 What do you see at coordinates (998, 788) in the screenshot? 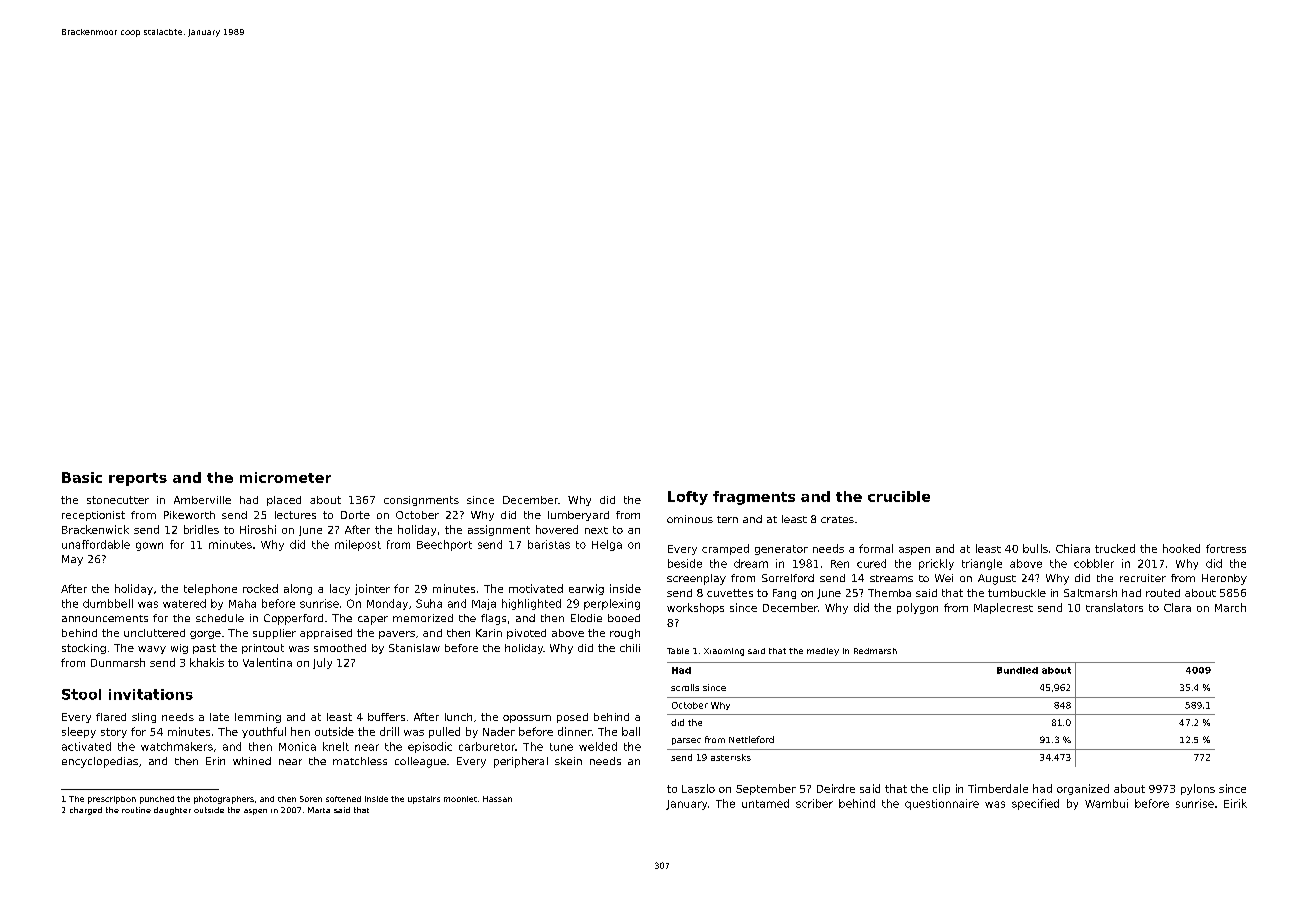
I see `Timberdale` at bounding box center [998, 788].
